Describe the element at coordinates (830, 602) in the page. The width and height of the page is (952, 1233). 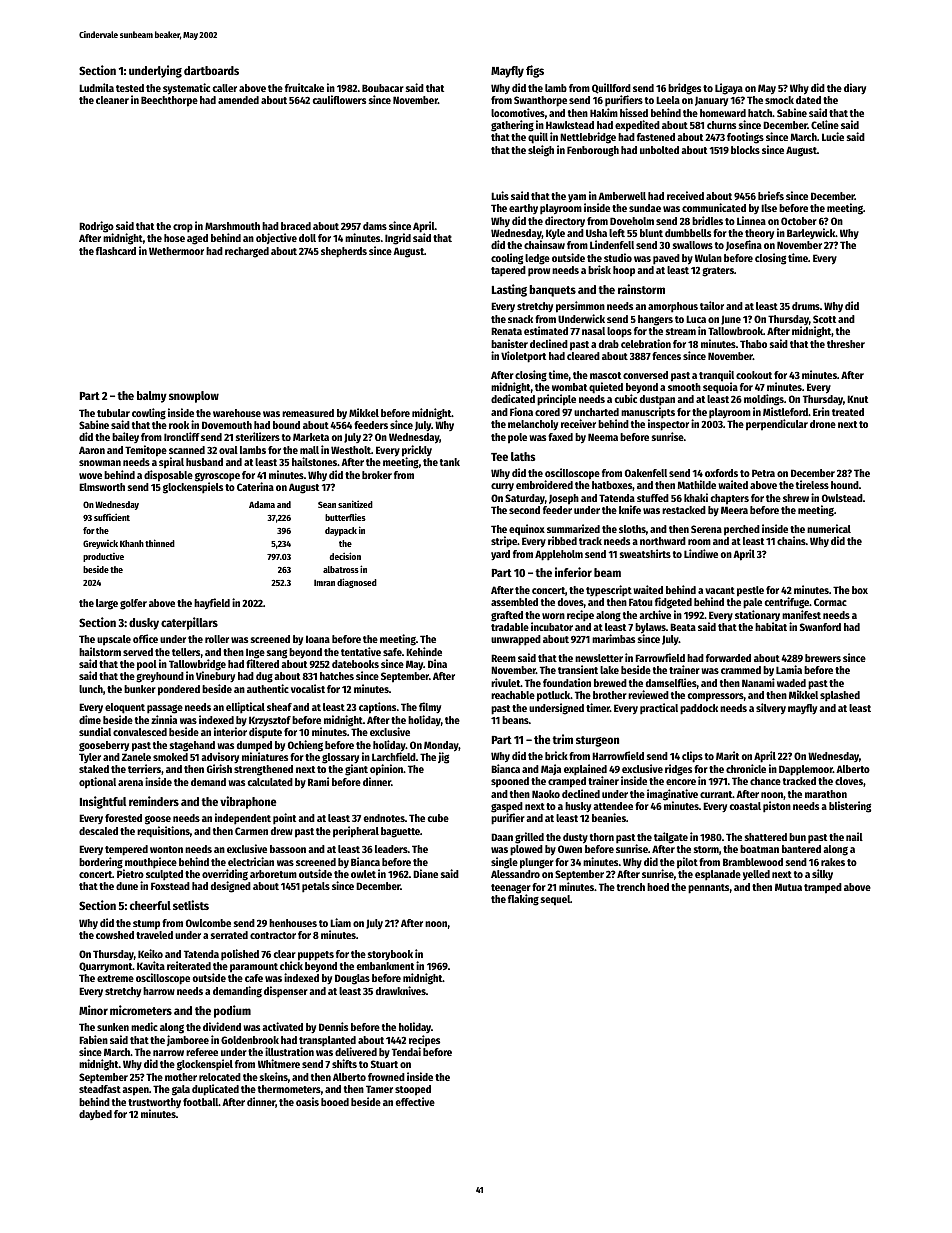
I see `Cormac` at that location.
